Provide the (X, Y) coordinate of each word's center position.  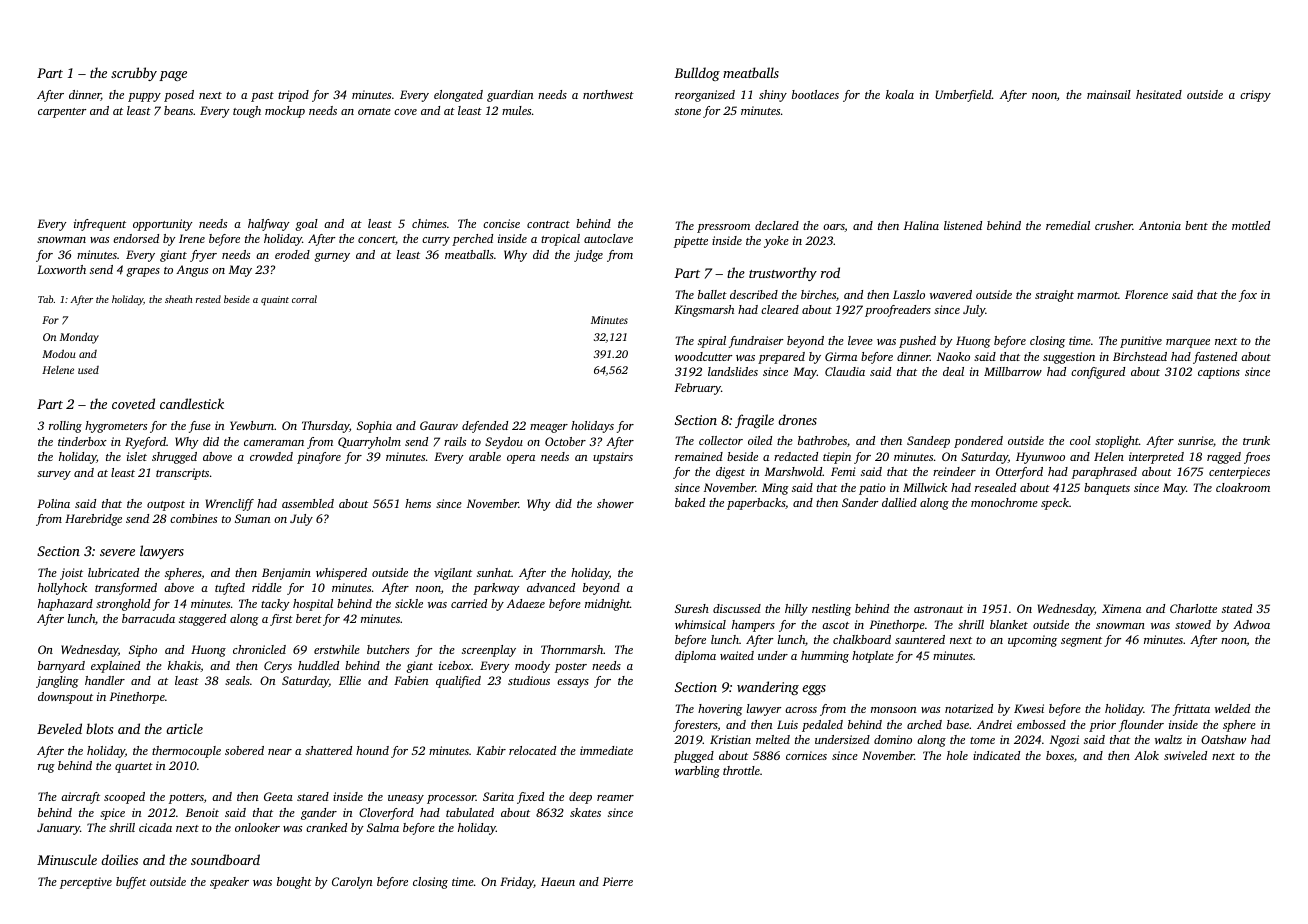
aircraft (80, 798)
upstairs (613, 458)
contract (548, 224)
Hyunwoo (1040, 458)
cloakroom (1243, 487)
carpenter (62, 113)
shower (615, 503)
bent (1196, 225)
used (88, 370)
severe (117, 552)
